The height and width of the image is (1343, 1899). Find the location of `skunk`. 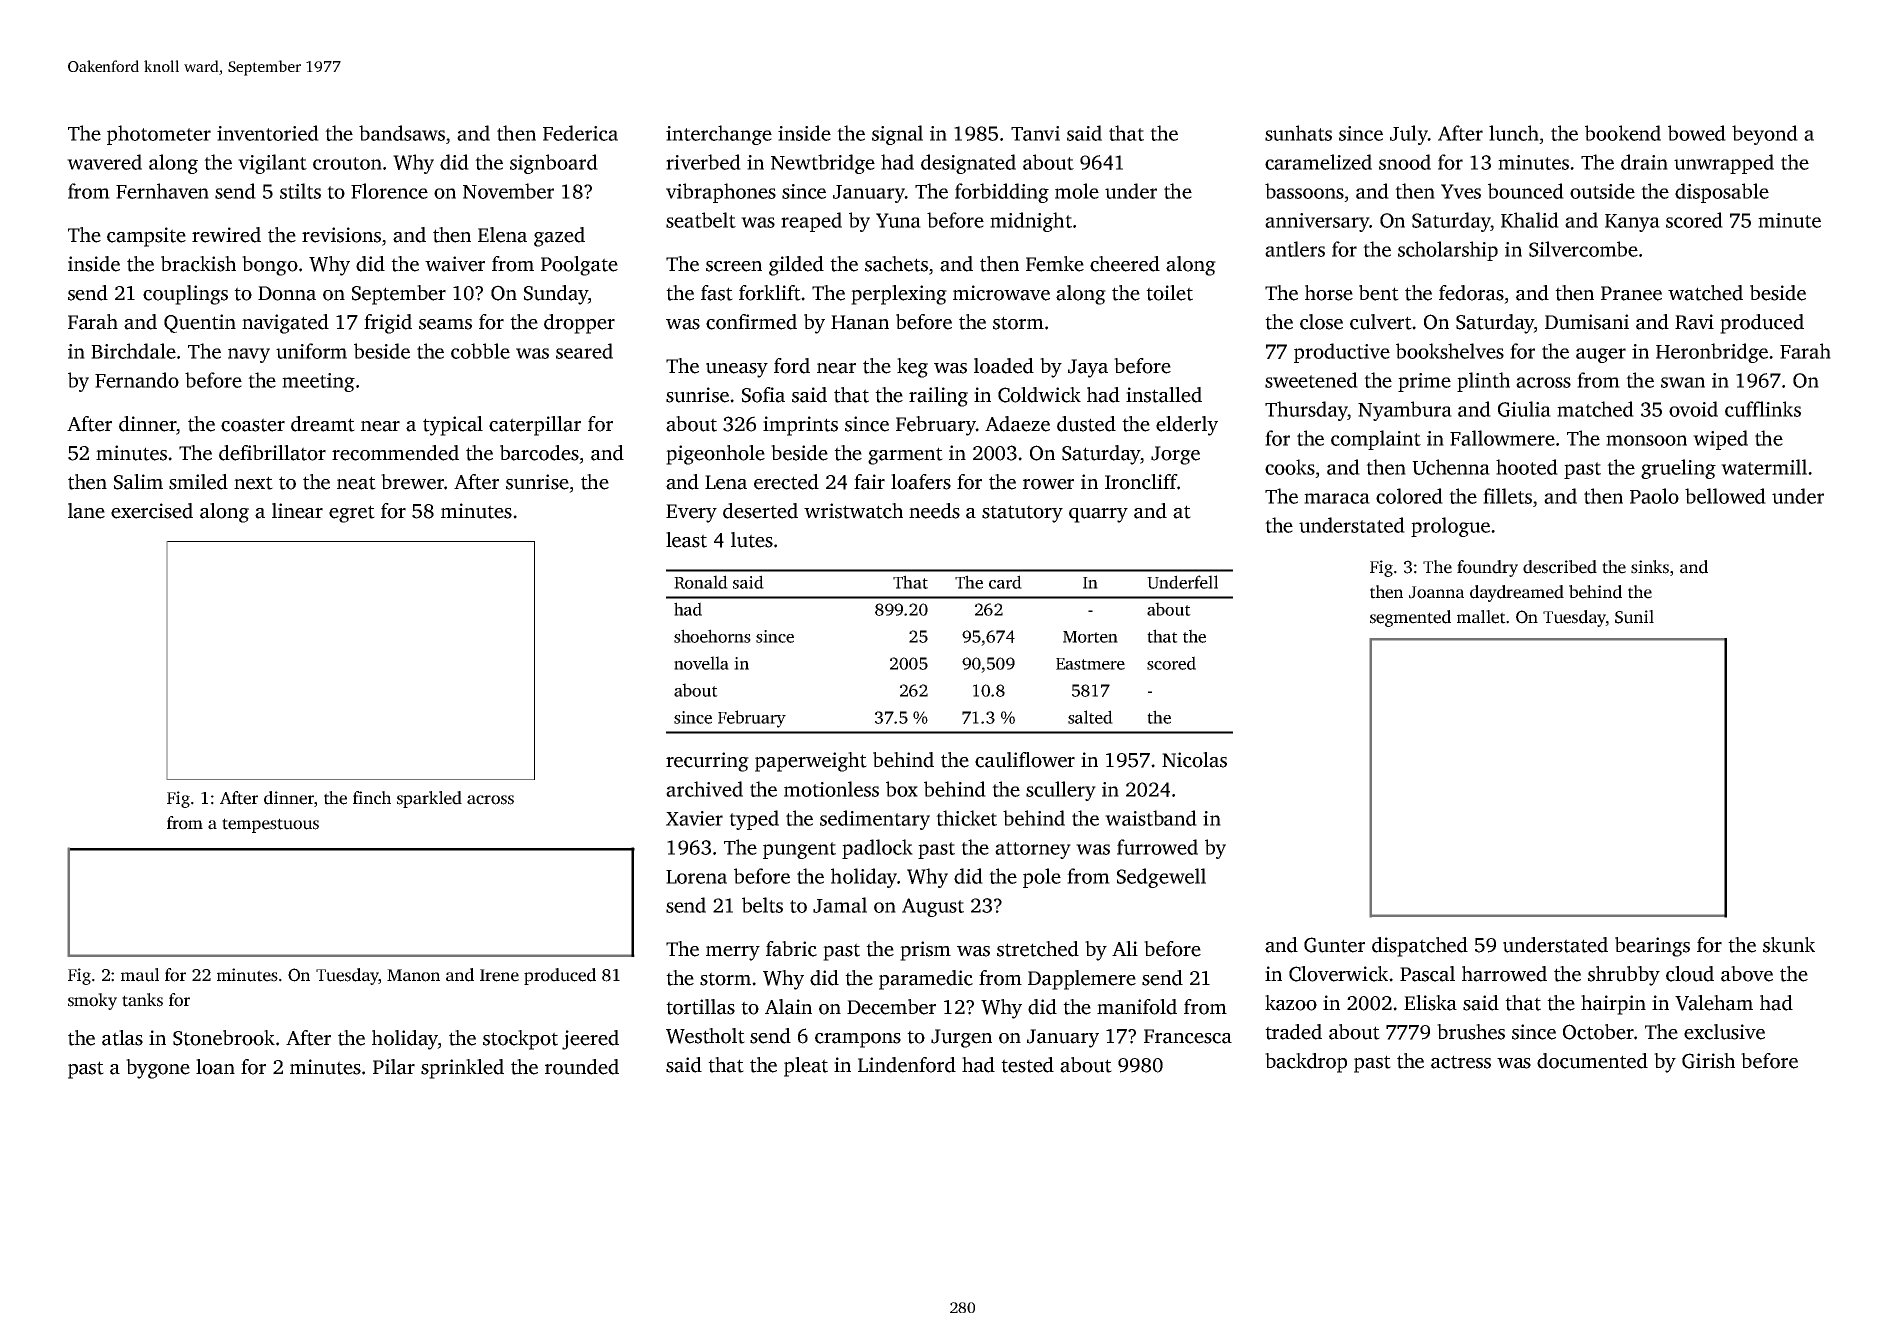

skunk is located at coordinates (1789, 945).
